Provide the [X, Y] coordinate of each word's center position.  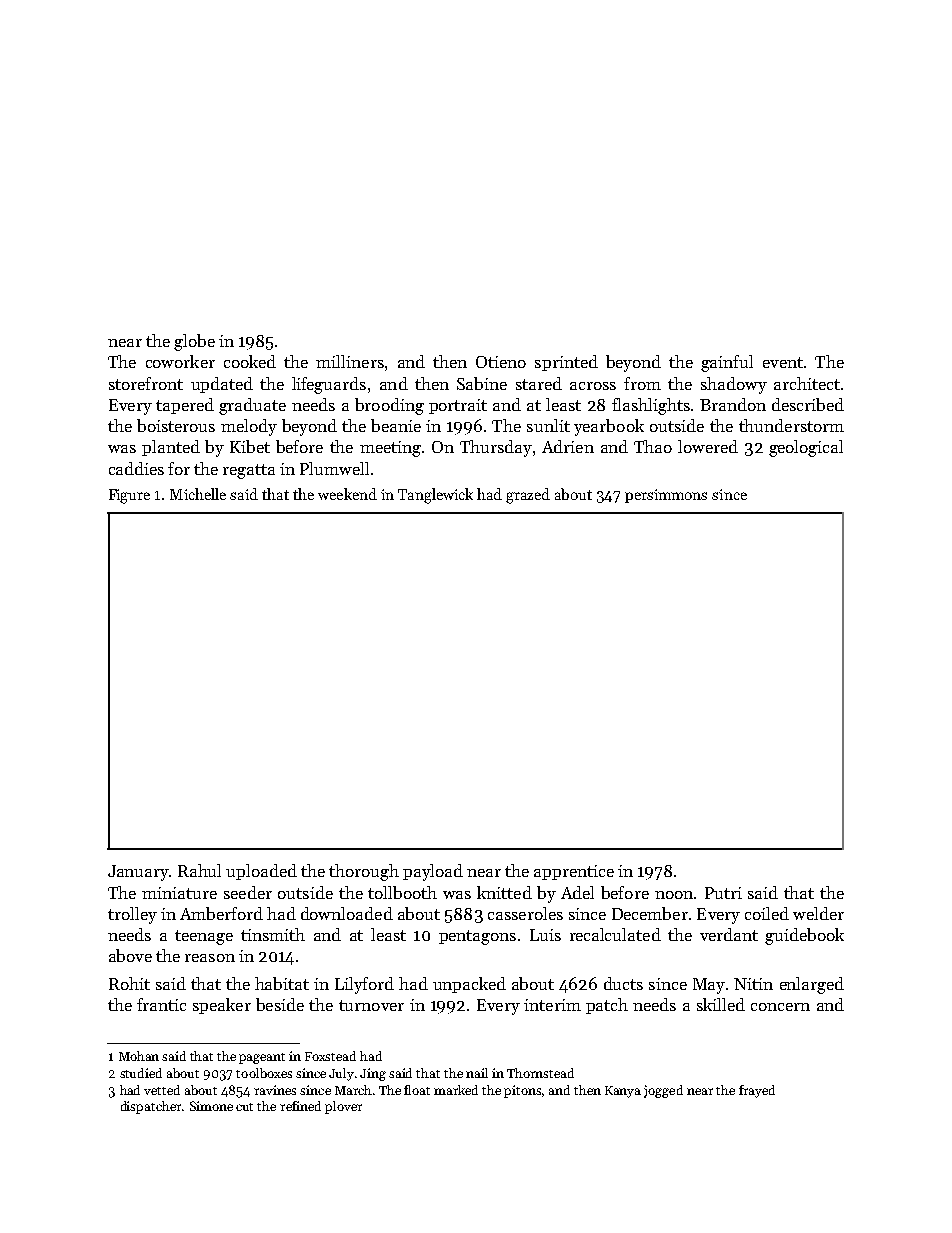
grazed [528, 496]
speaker [222, 1006]
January [139, 873]
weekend [347, 494]
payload [433, 872]
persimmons [666, 496]
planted [171, 448]
